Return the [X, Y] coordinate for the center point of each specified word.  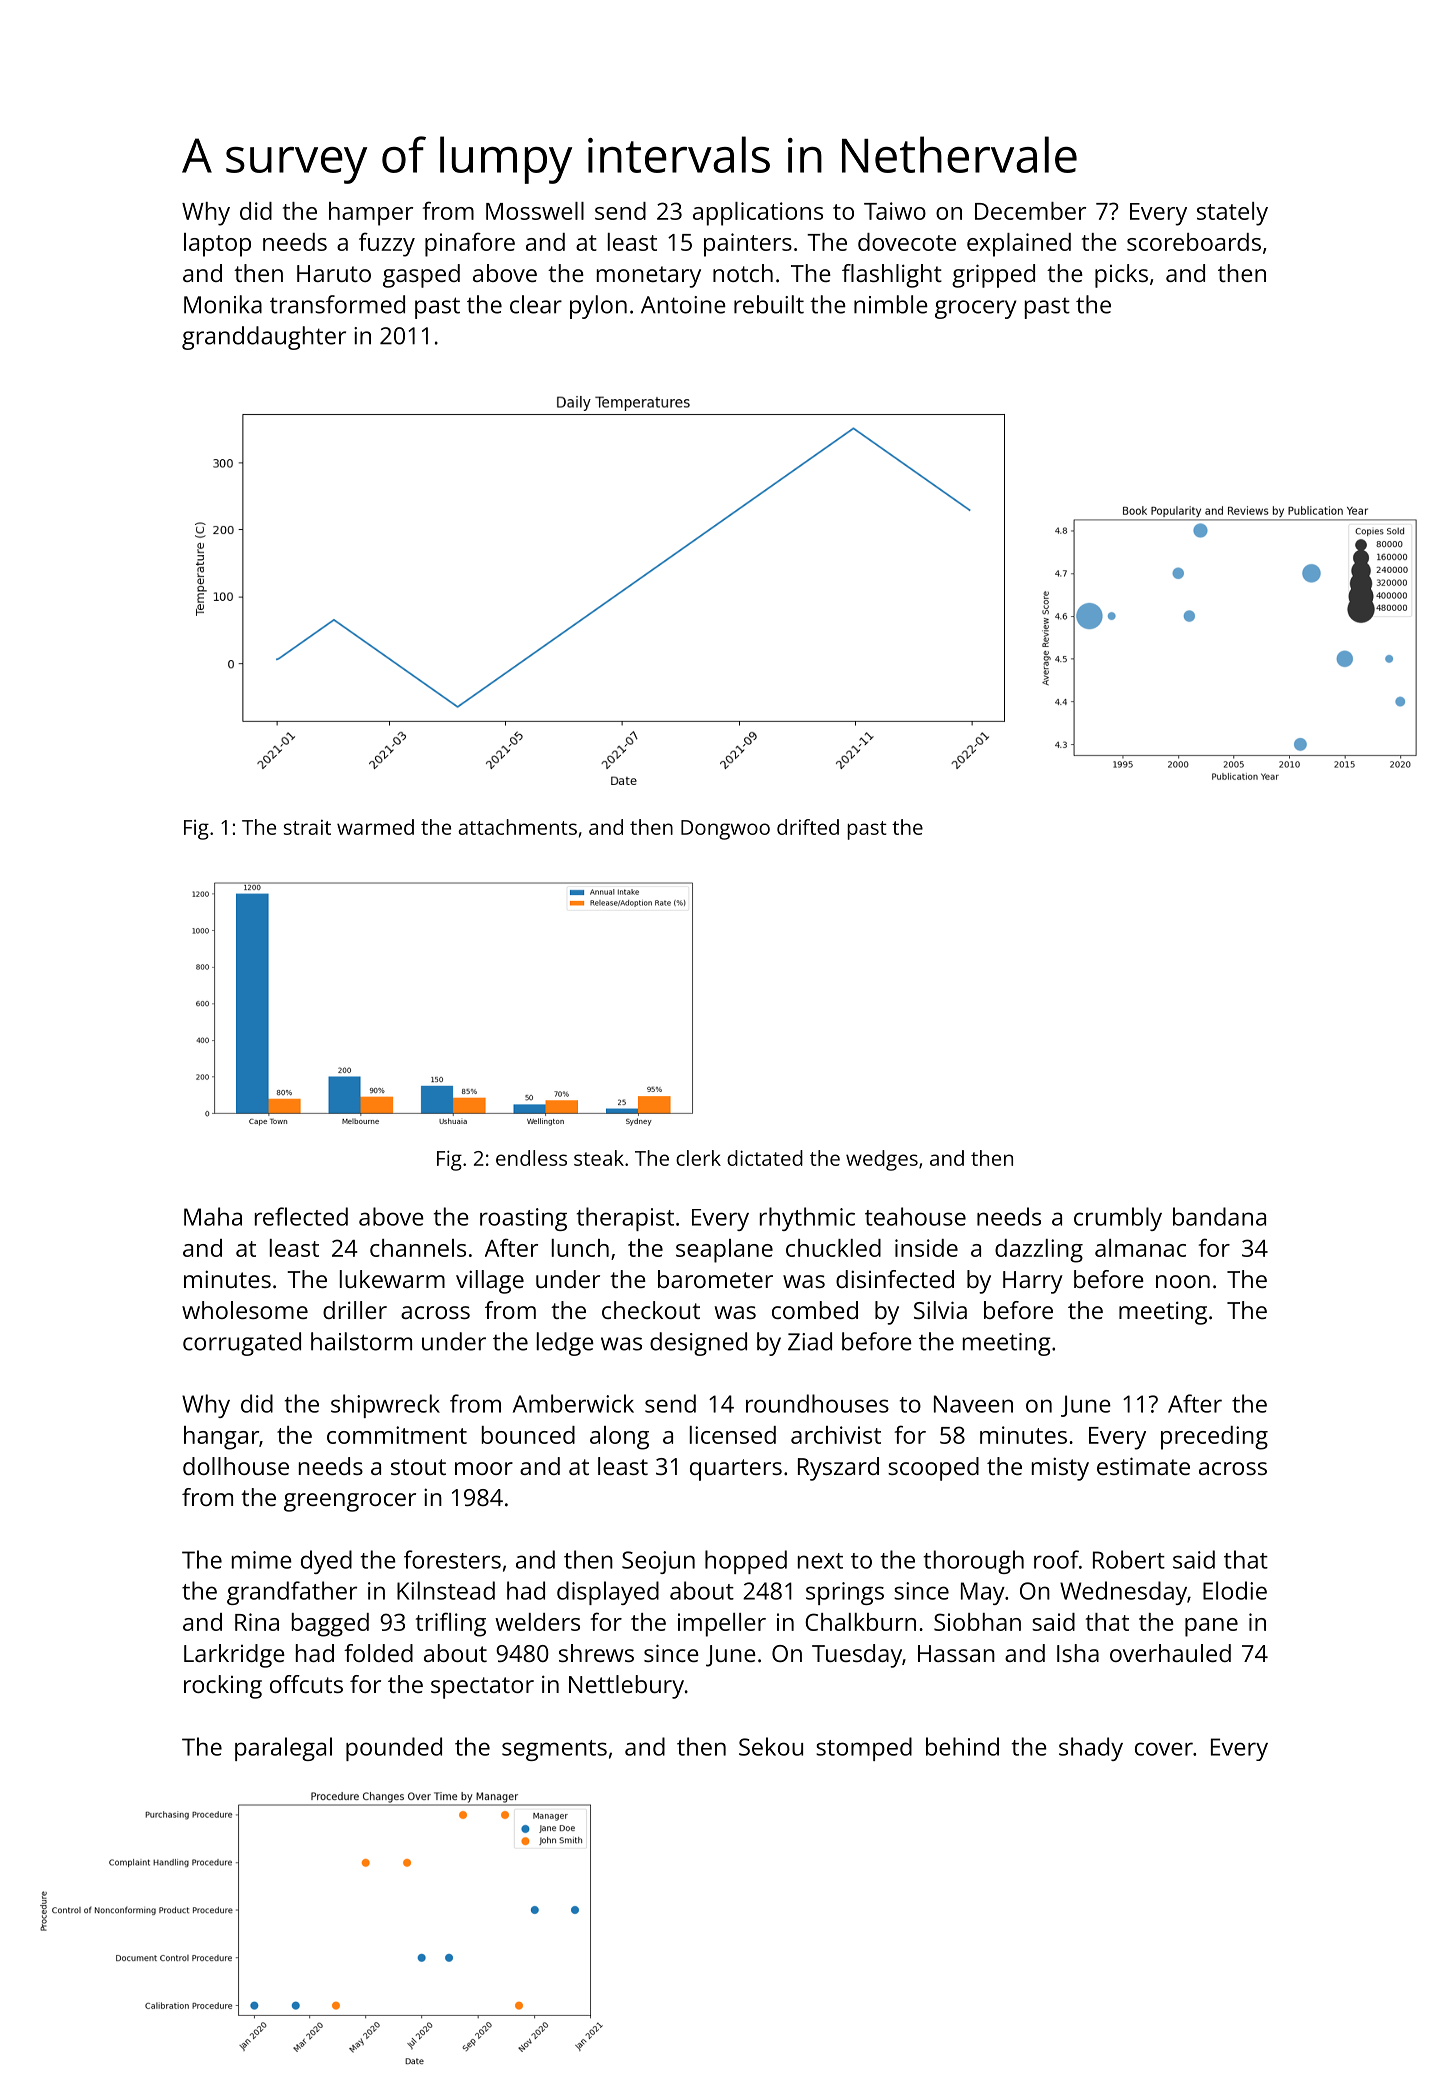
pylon [598, 307]
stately [1232, 214]
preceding [1214, 1438]
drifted [808, 827]
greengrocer [350, 1502]
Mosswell [535, 211]
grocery [975, 309]
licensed [733, 1435]
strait [307, 827]
